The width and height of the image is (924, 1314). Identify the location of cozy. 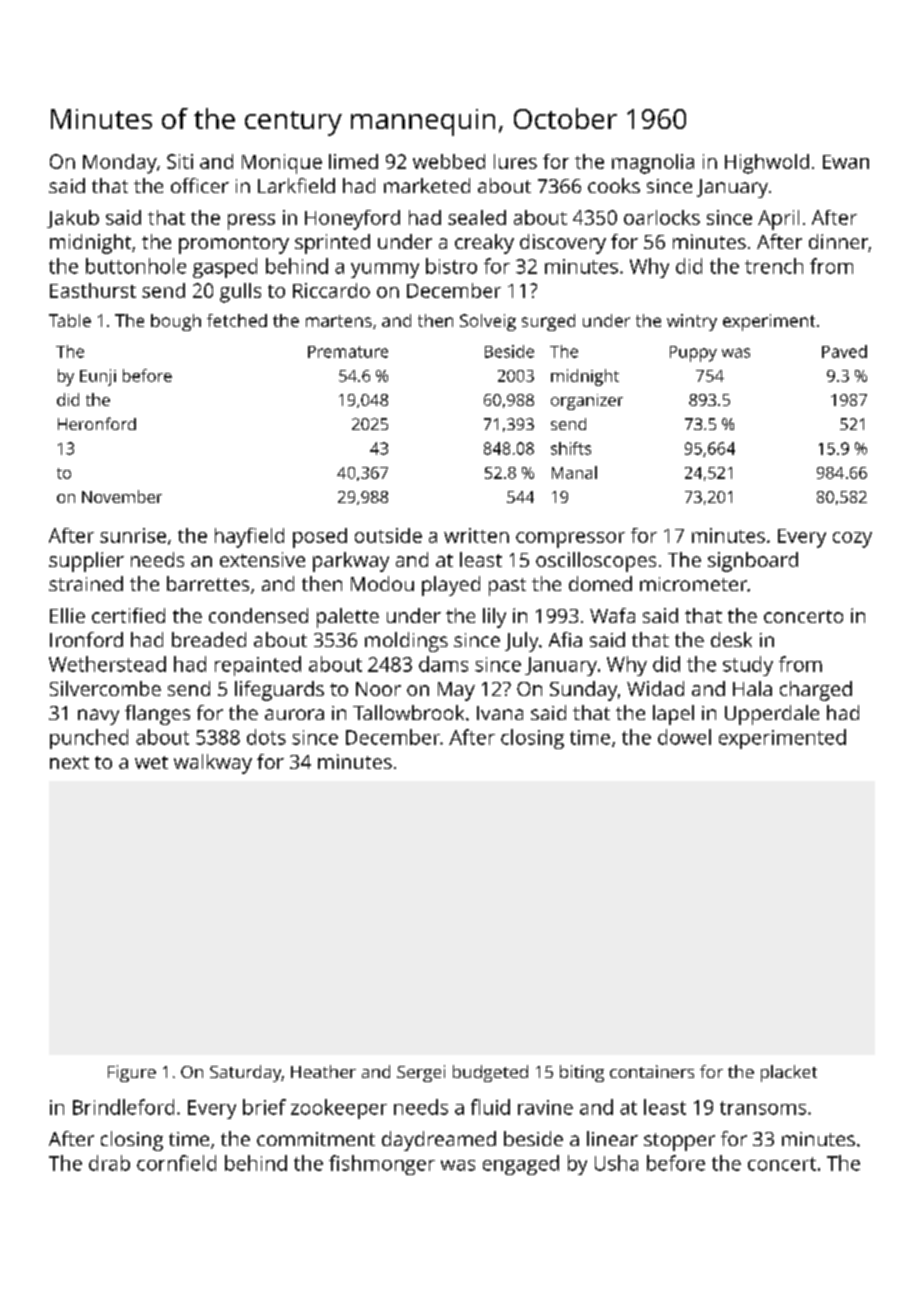
(852, 540).
